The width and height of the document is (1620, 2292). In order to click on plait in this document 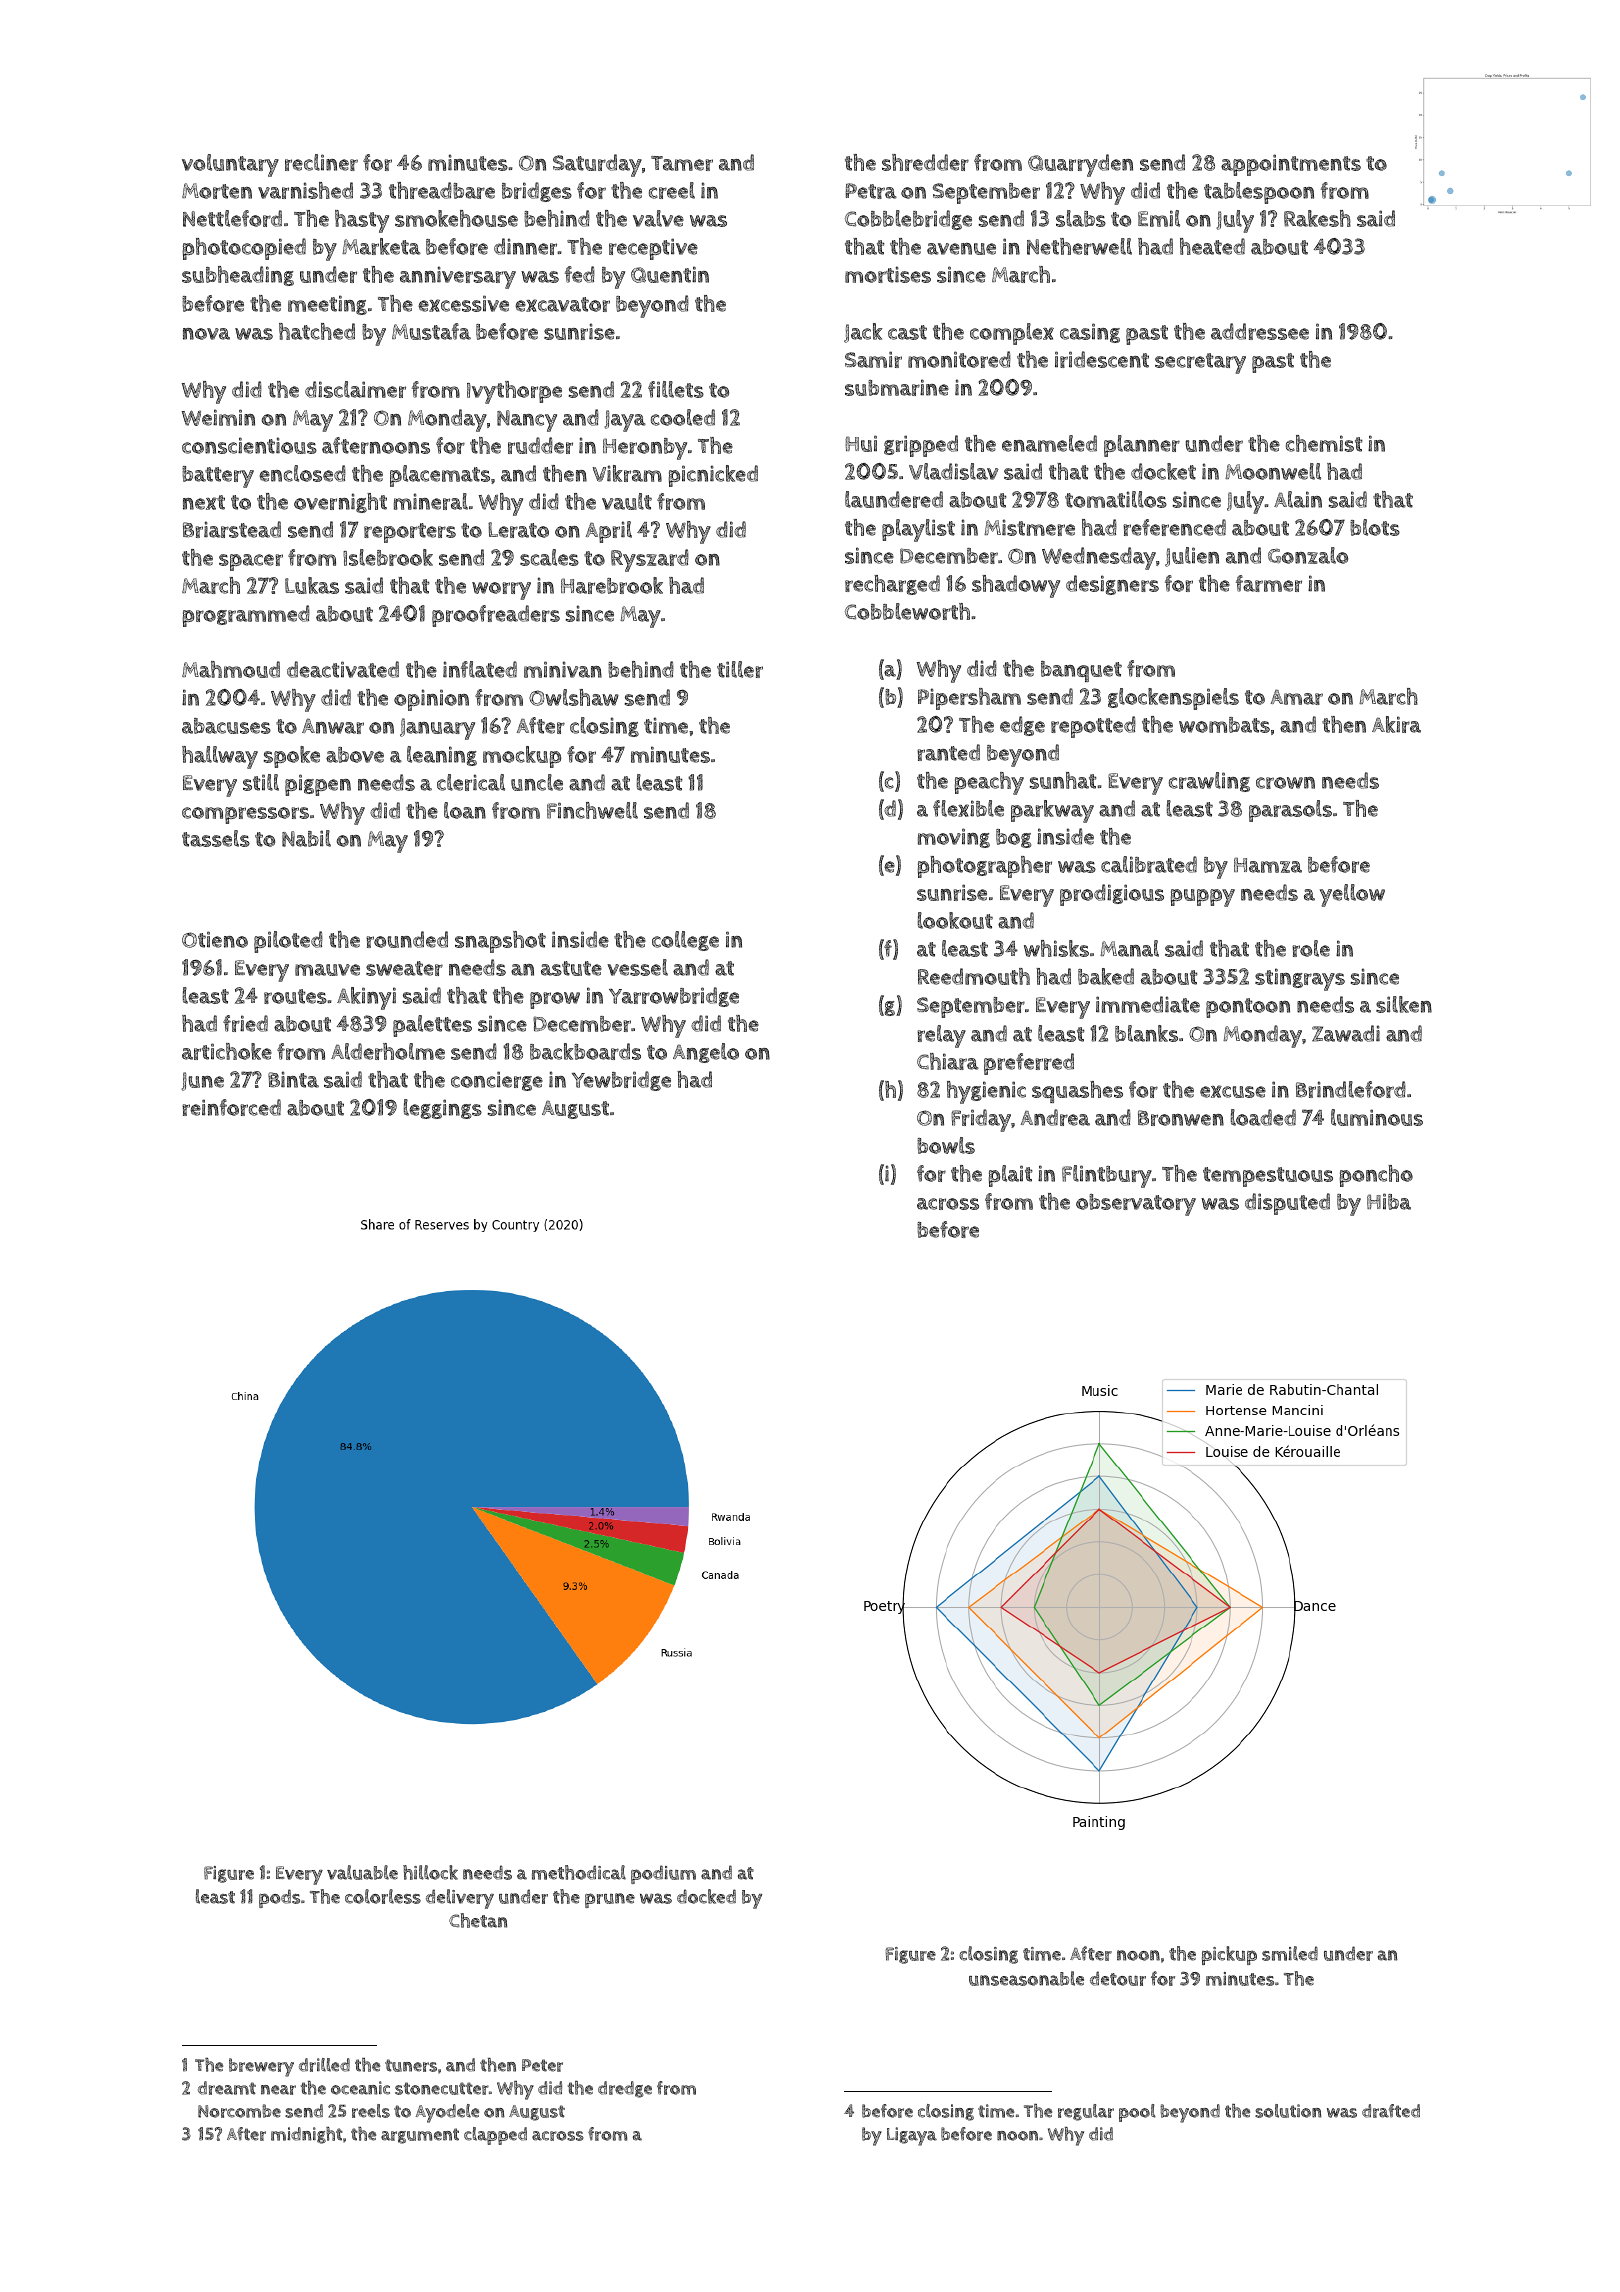, I will do `click(1010, 1176)`.
